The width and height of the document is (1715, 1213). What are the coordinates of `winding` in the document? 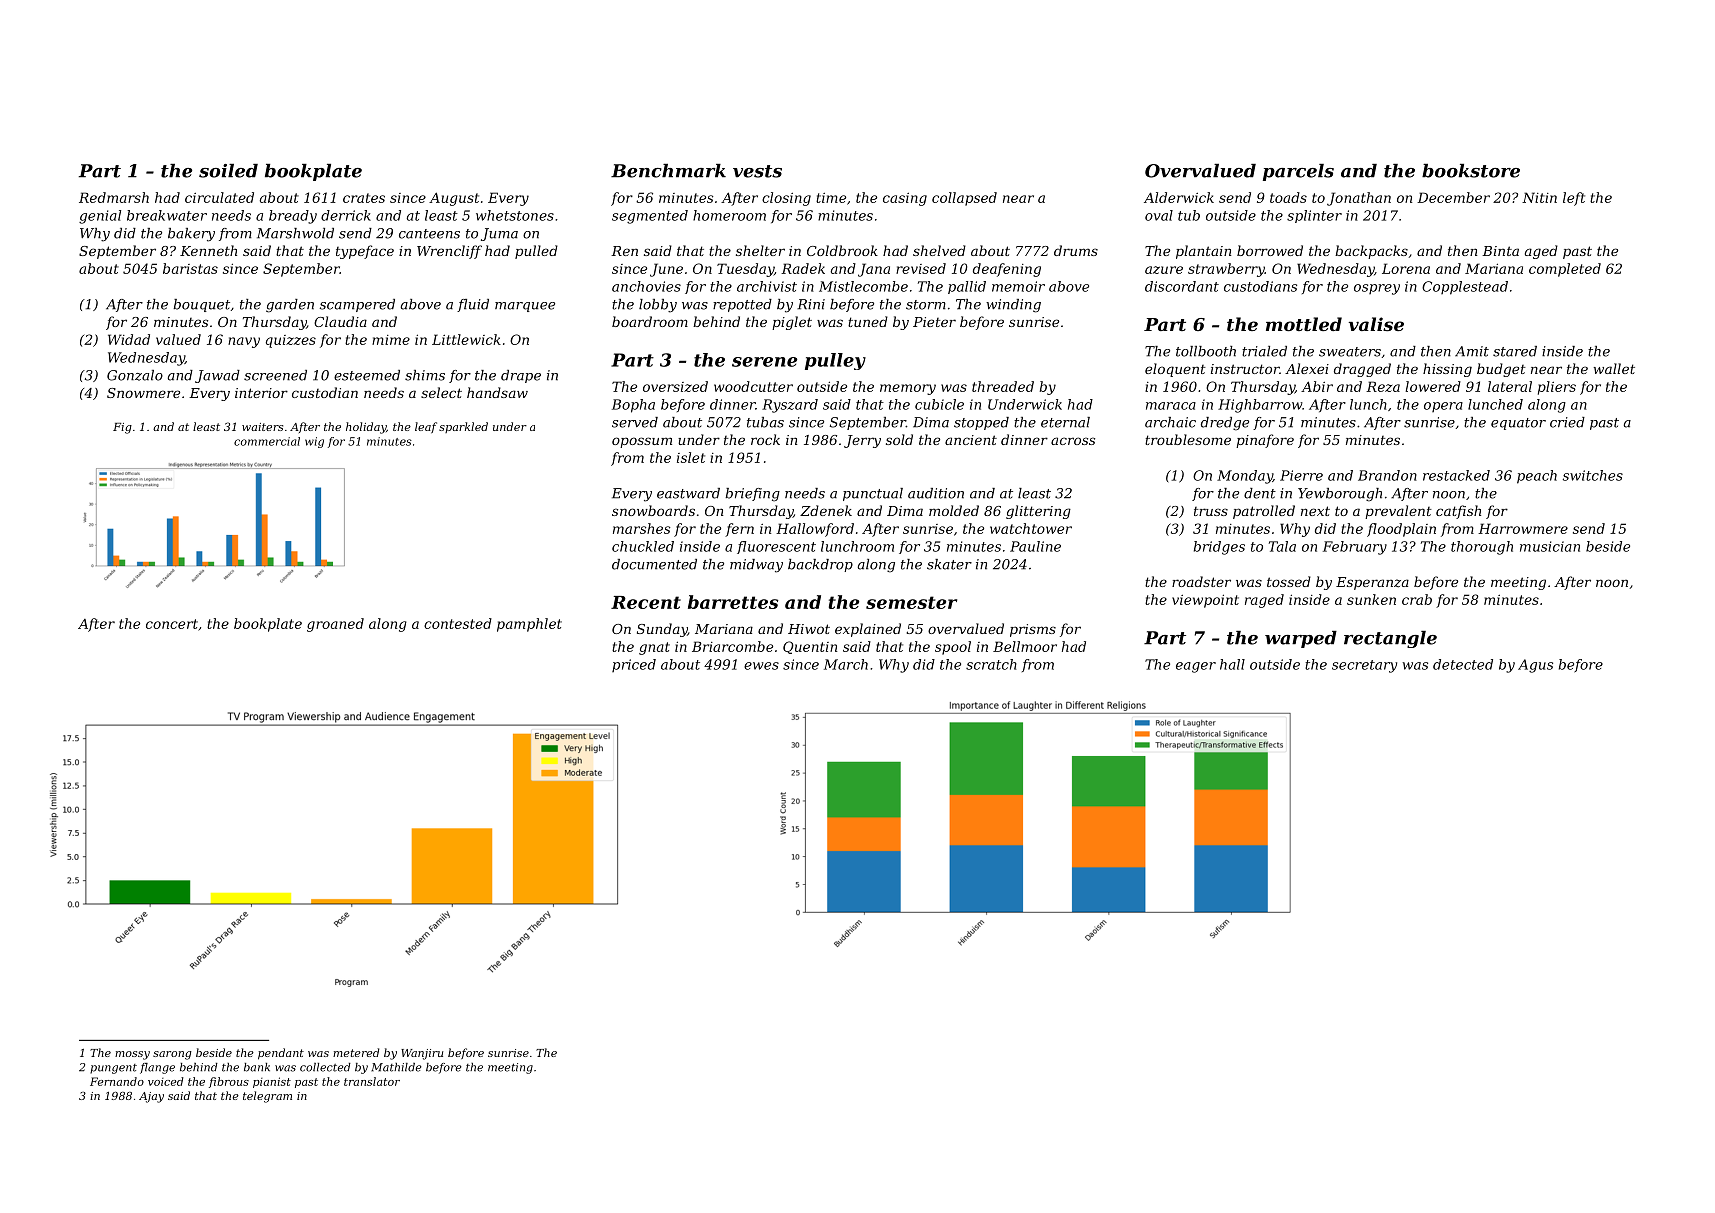 It's located at (1013, 306).
